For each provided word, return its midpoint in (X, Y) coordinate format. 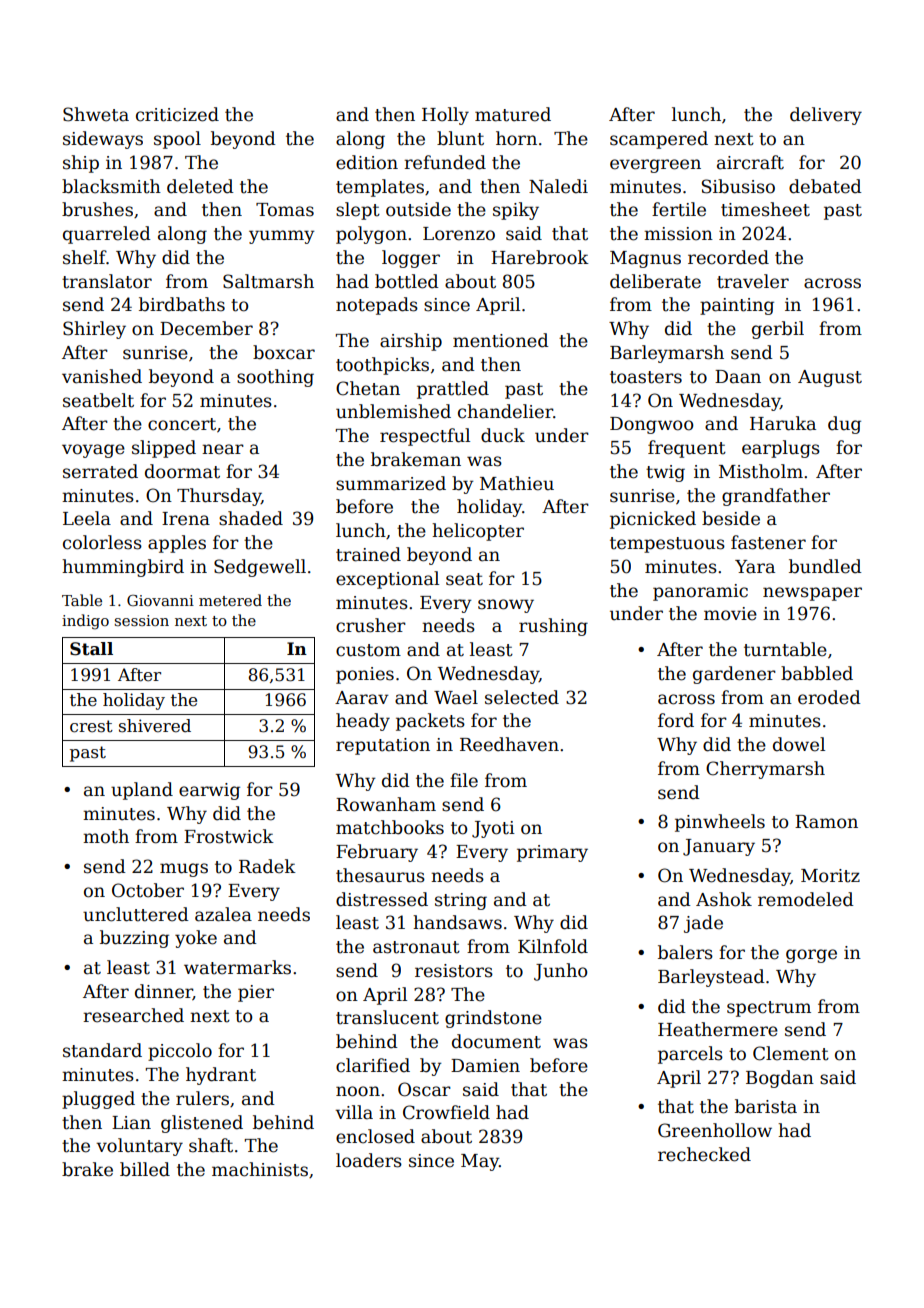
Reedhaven (509, 744)
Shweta (96, 114)
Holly (445, 116)
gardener (734, 675)
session (142, 620)
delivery (826, 116)
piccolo (180, 1052)
